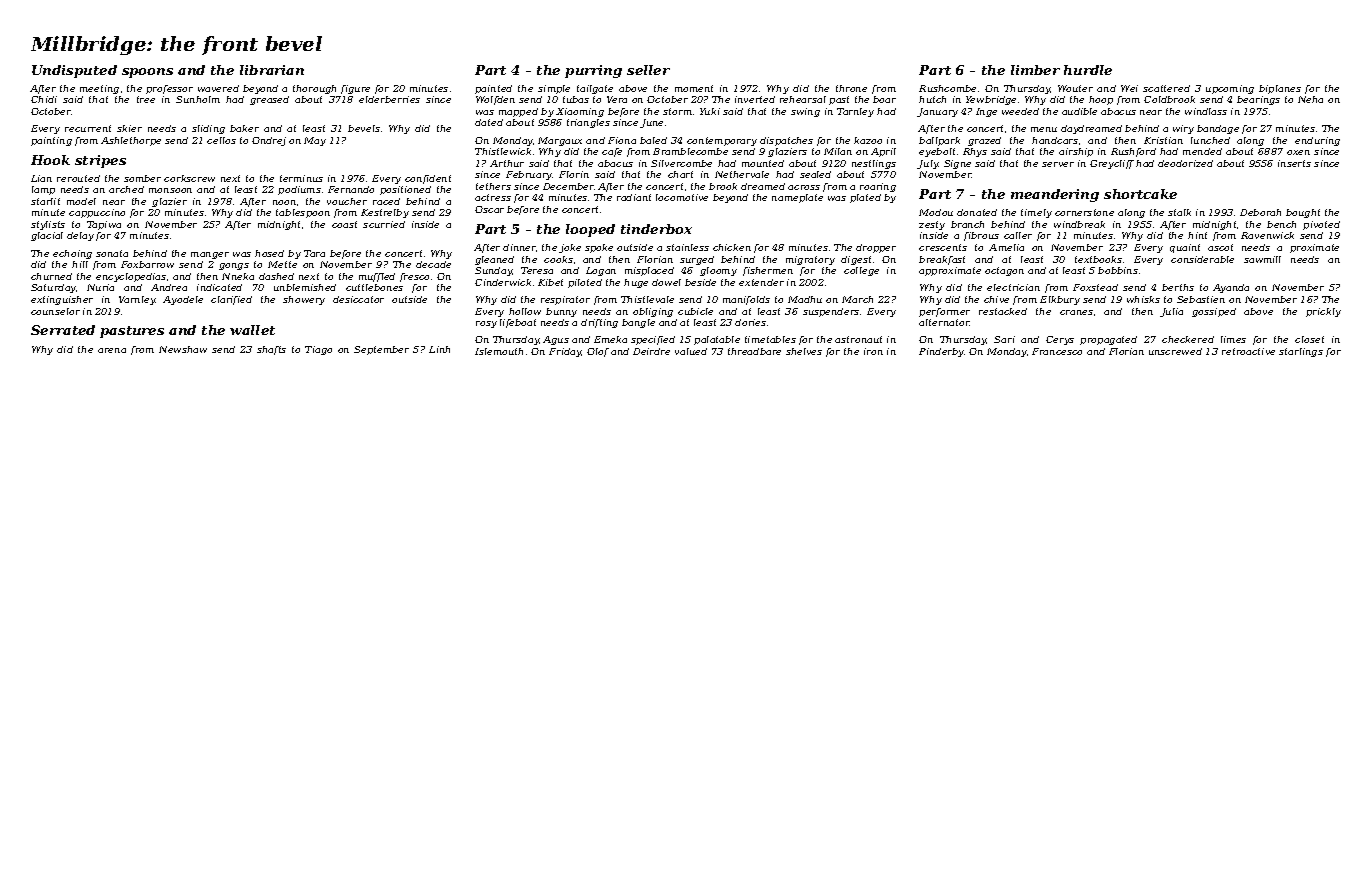 This page has width=1372, height=887. I want to click on bought, so click(1303, 213).
